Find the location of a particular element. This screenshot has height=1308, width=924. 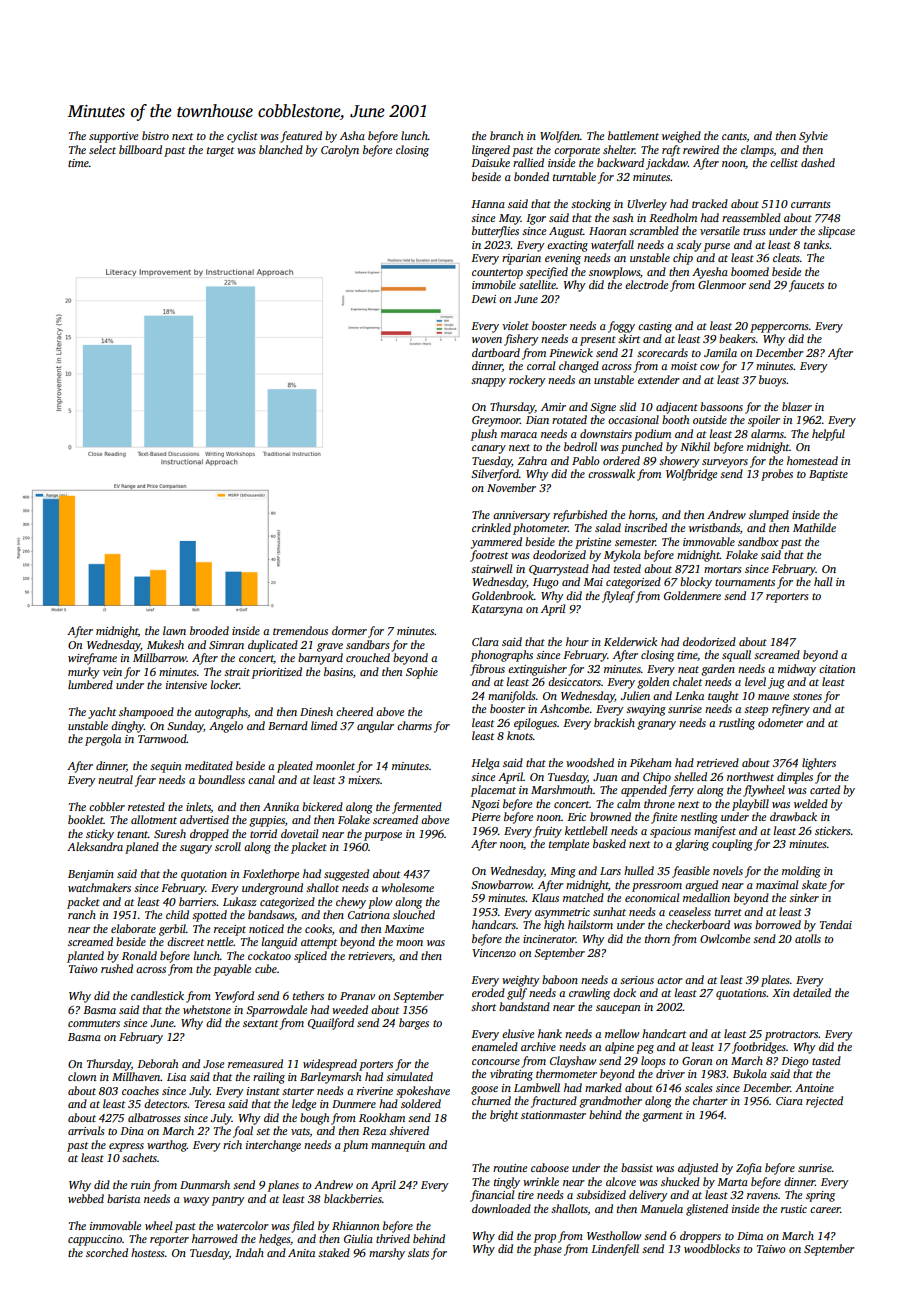

thorn is located at coordinates (657, 938).
